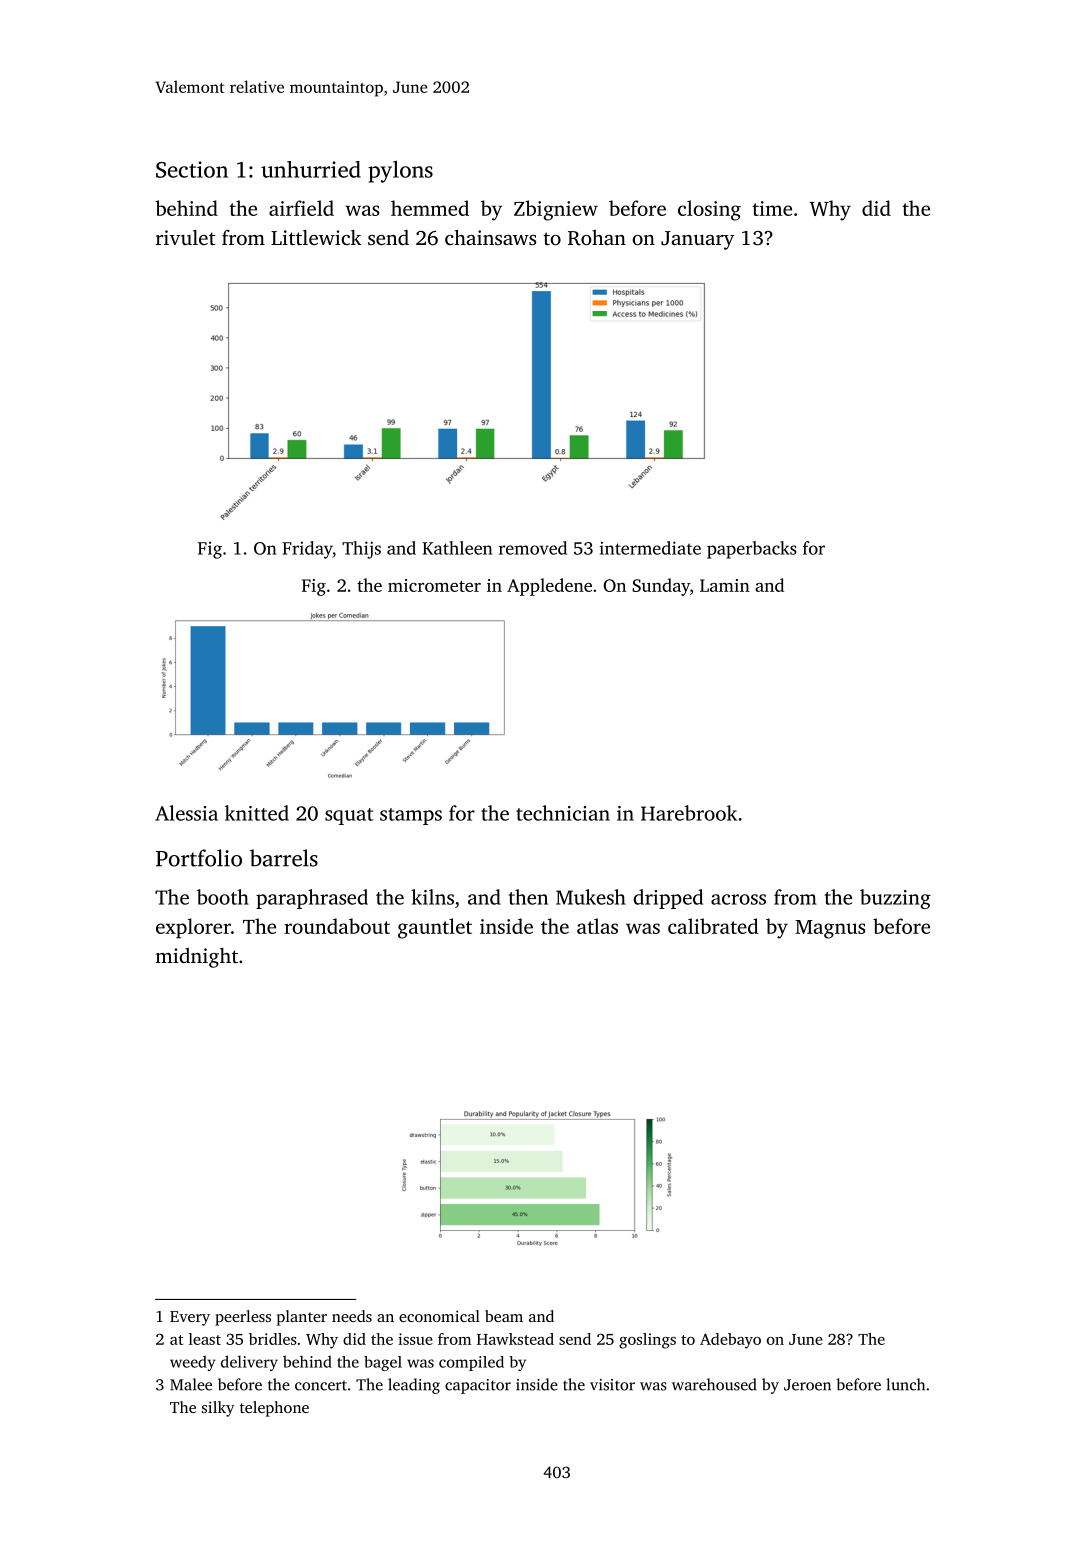  What do you see at coordinates (361, 550) in the screenshot?
I see `Thijs` at bounding box center [361, 550].
